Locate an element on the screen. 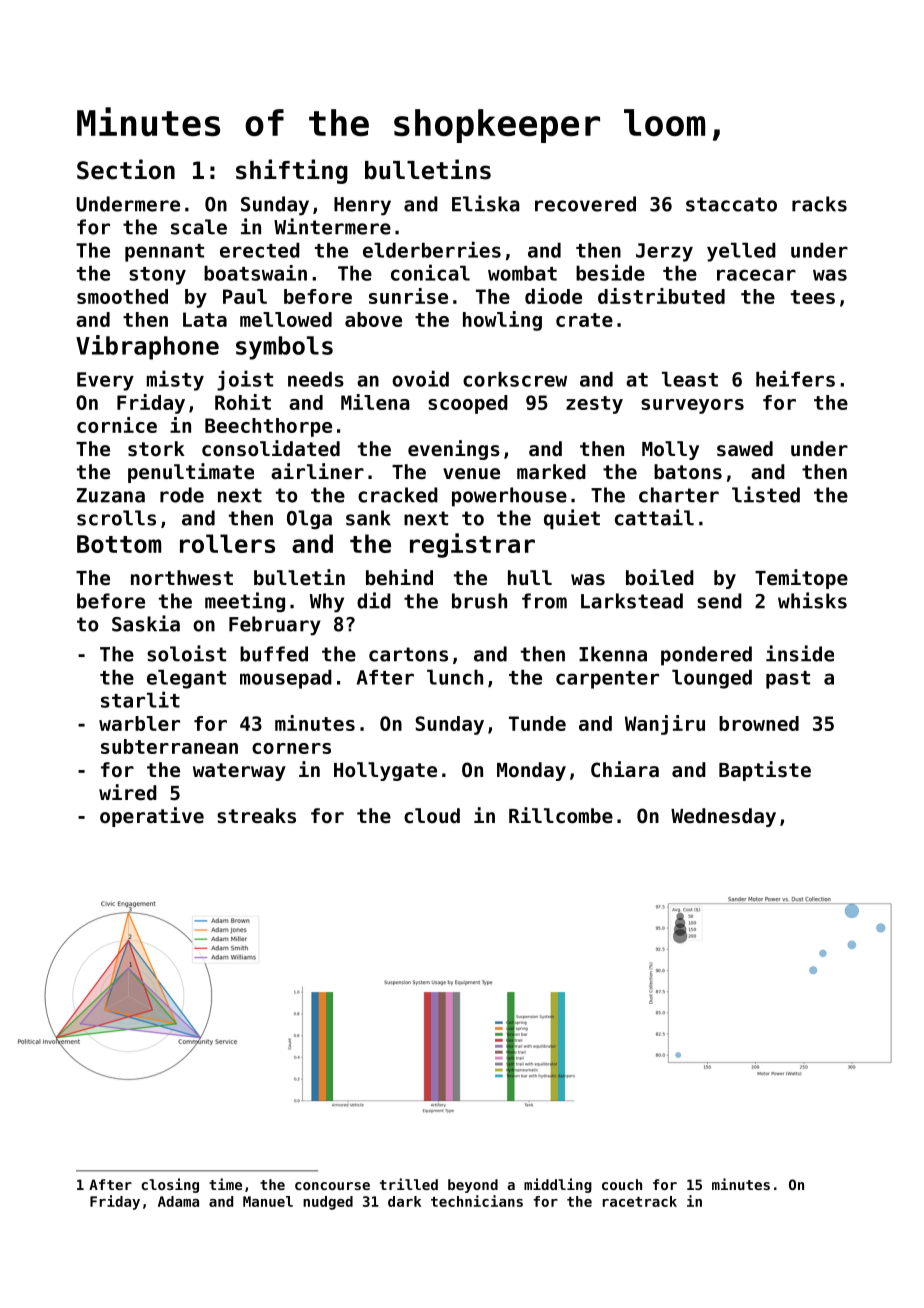  smoothed is located at coordinates (122, 296).
